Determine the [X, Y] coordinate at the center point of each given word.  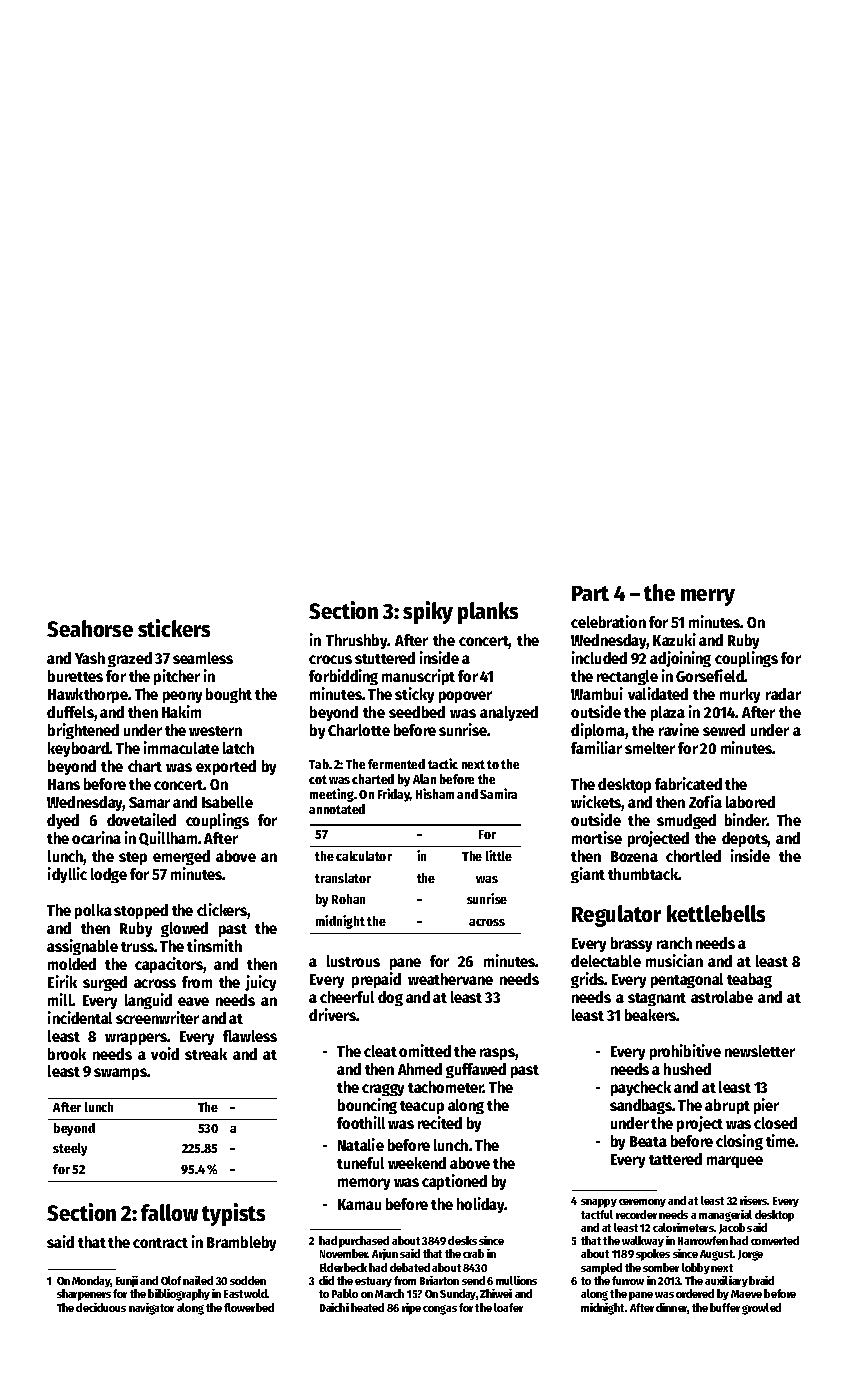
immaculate [181, 747]
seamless [203, 658]
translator [343, 878]
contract [160, 1243]
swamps [120, 1074]
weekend [417, 1163]
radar [783, 694]
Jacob [732, 1228]
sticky [414, 695]
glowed [184, 929]
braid [761, 1280]
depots [745, 839]
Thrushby [357, 641]
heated [367, 1307]
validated [658, 693]
